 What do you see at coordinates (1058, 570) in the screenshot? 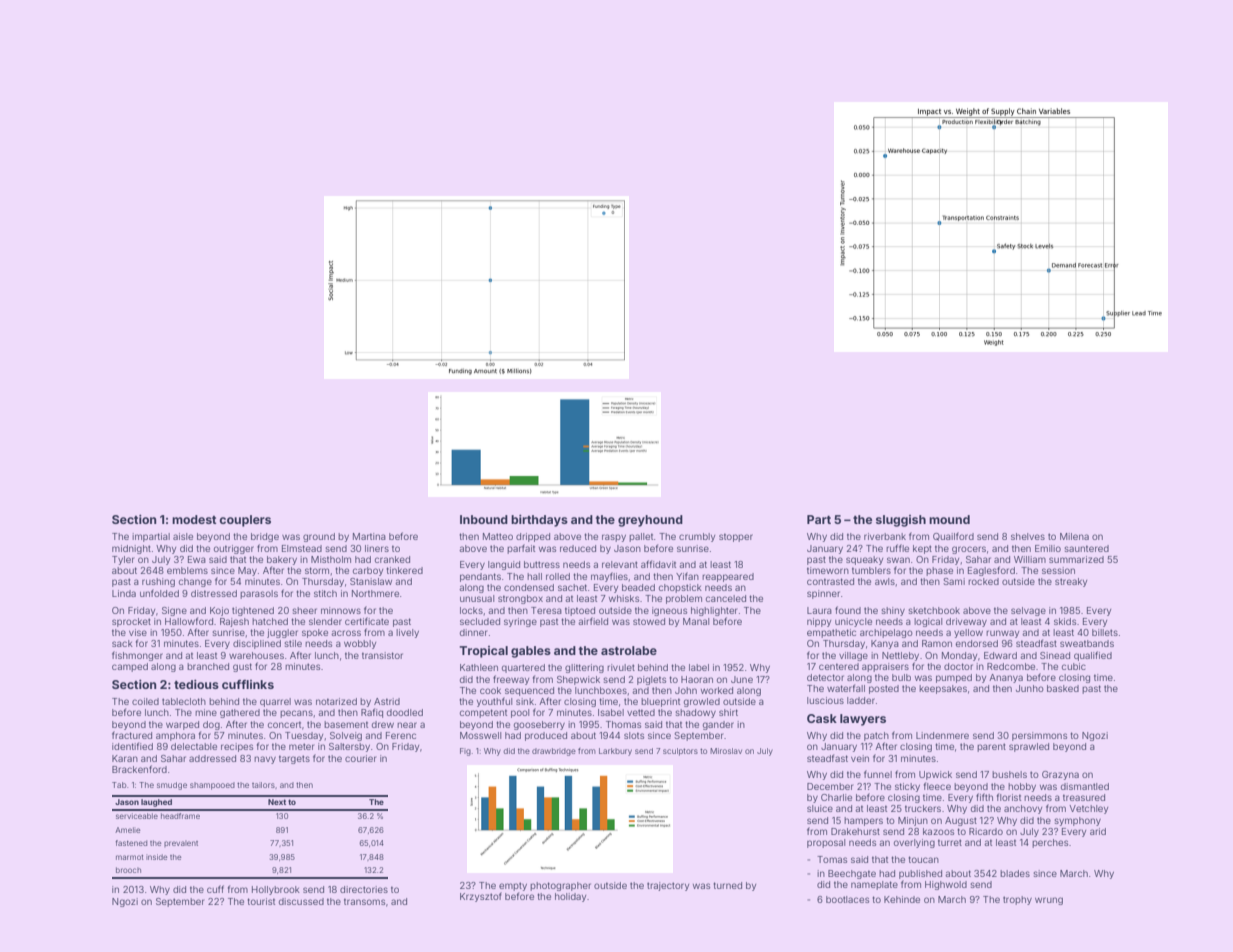
I see `session` at bounding box center [1058, 570].
